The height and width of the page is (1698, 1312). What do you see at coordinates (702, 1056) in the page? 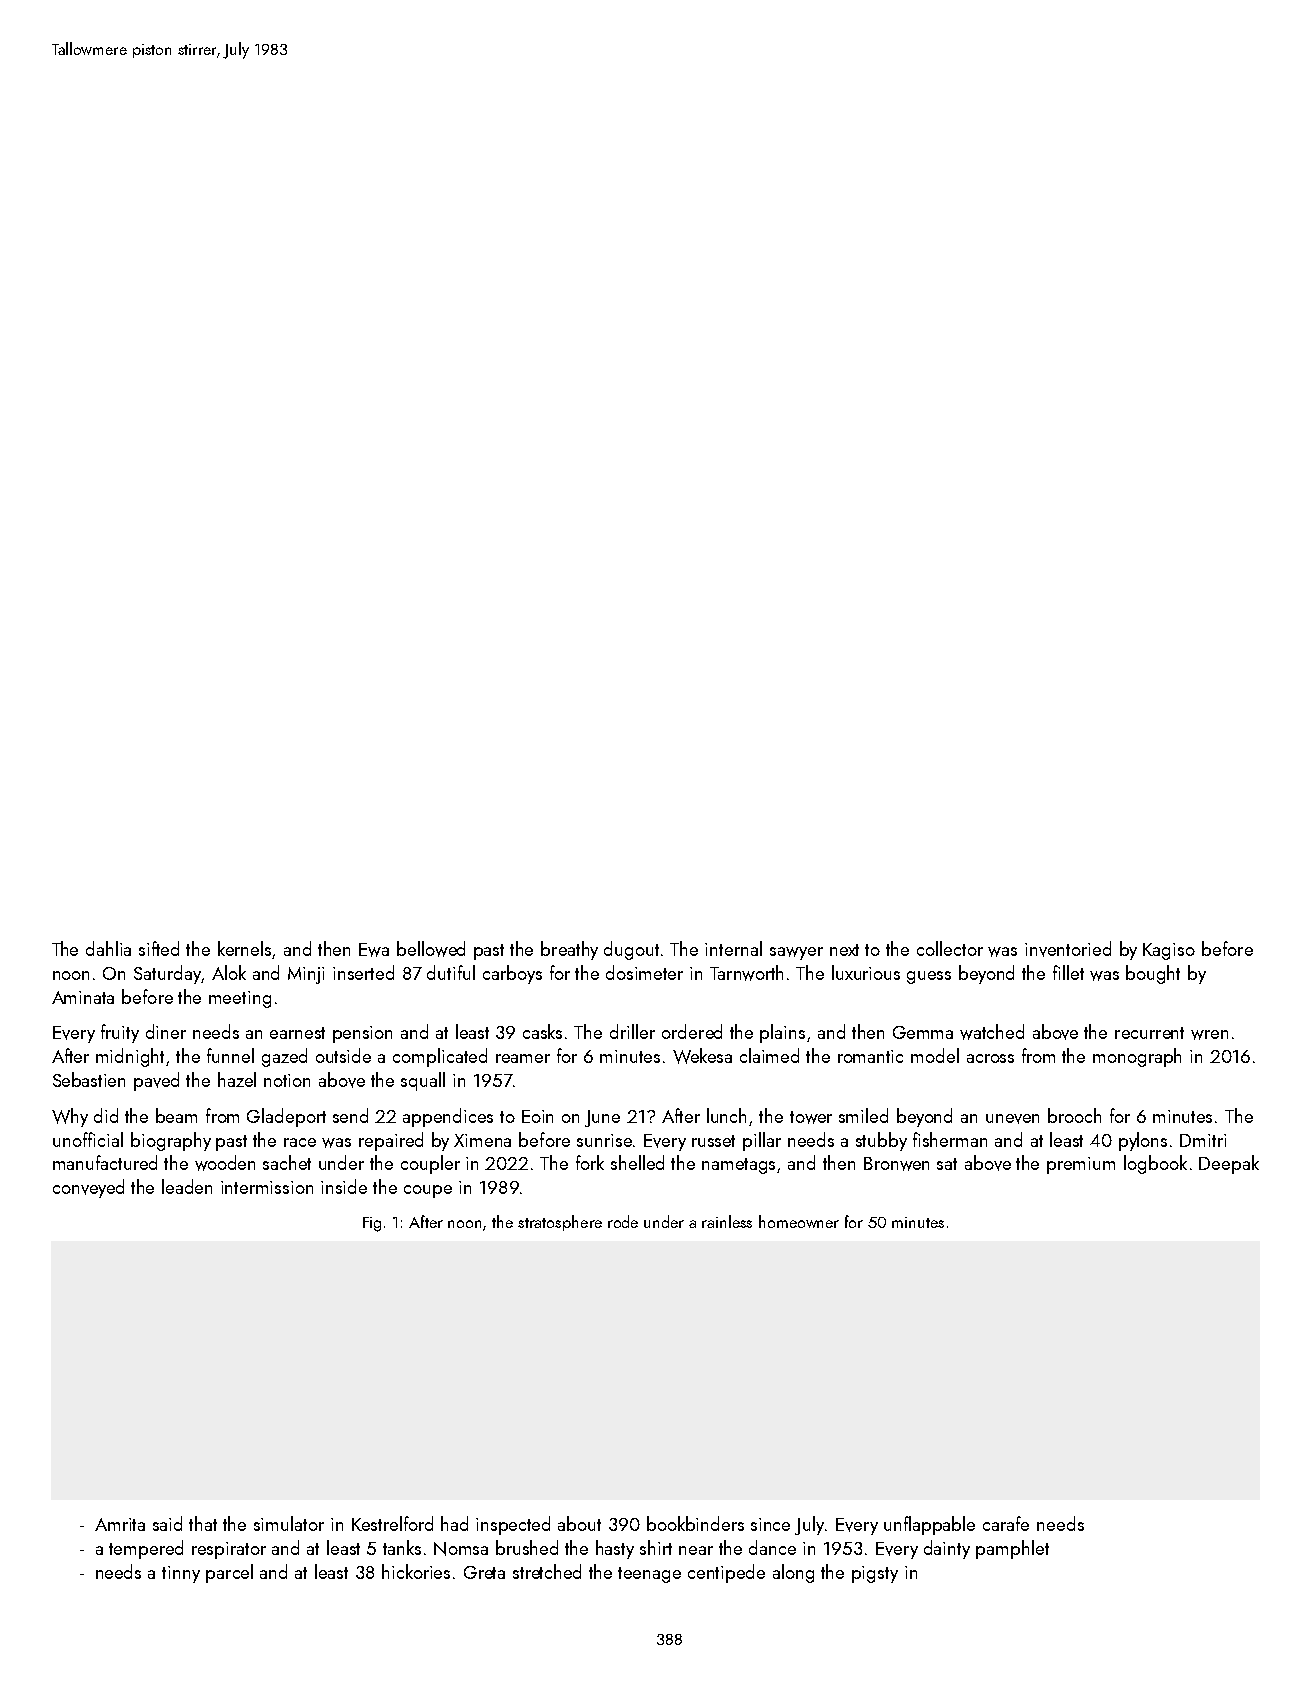
I see `Wekesa` at bounding box center [702, 1056].
